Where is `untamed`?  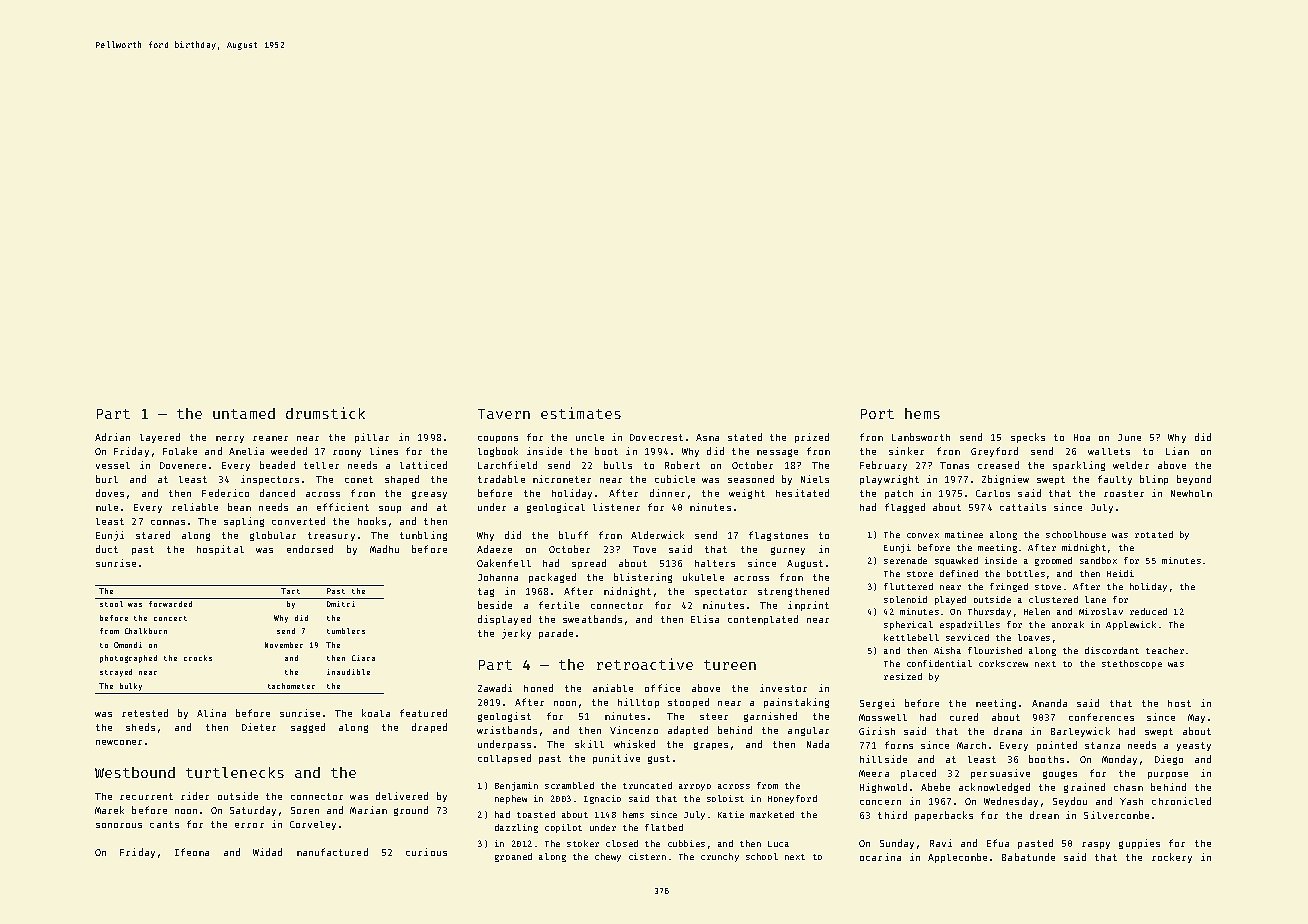 untamed is located at coordinates (244, 413).
